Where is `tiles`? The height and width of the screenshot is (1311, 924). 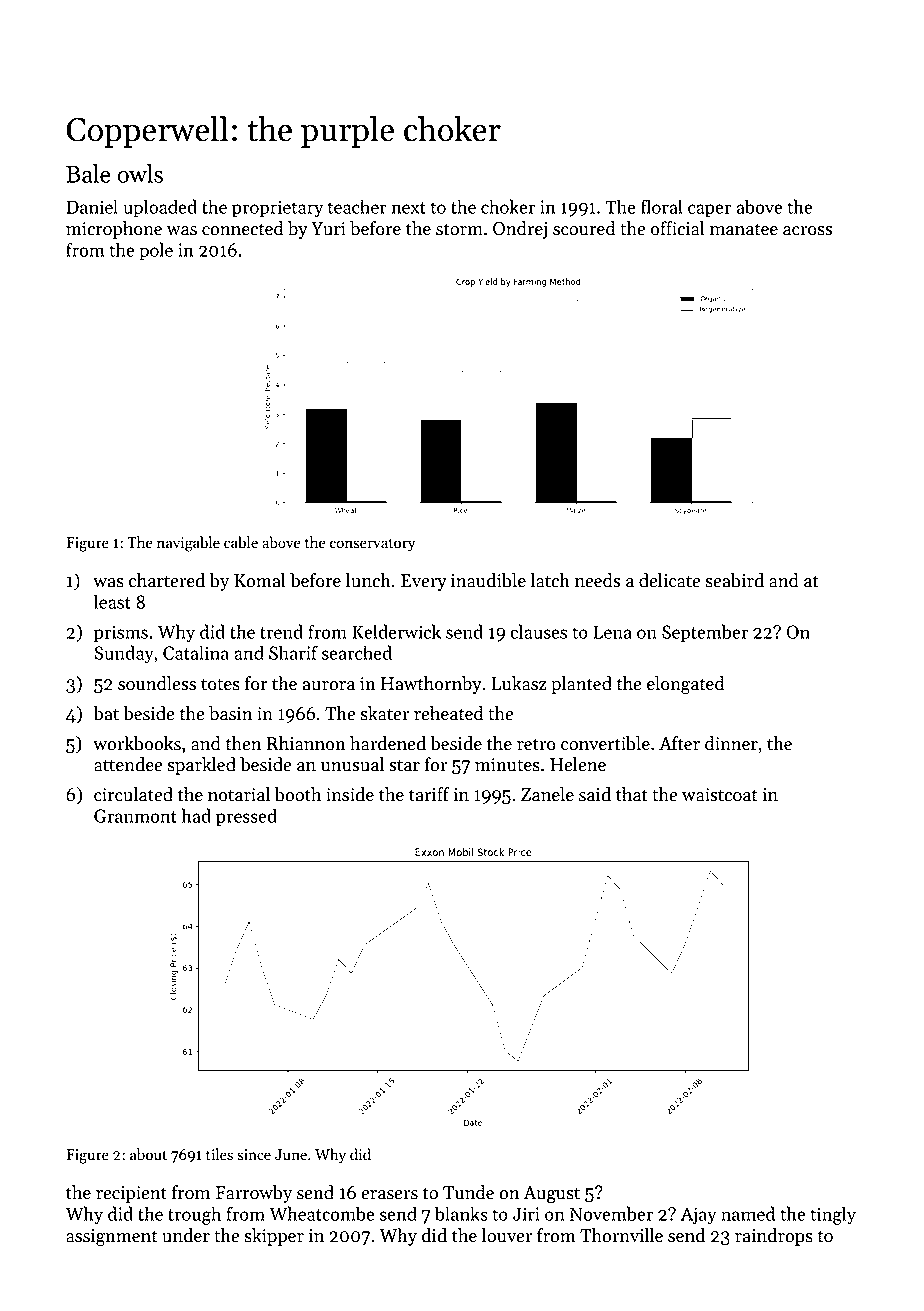 tiles is located at coordinates (219, 1154).
